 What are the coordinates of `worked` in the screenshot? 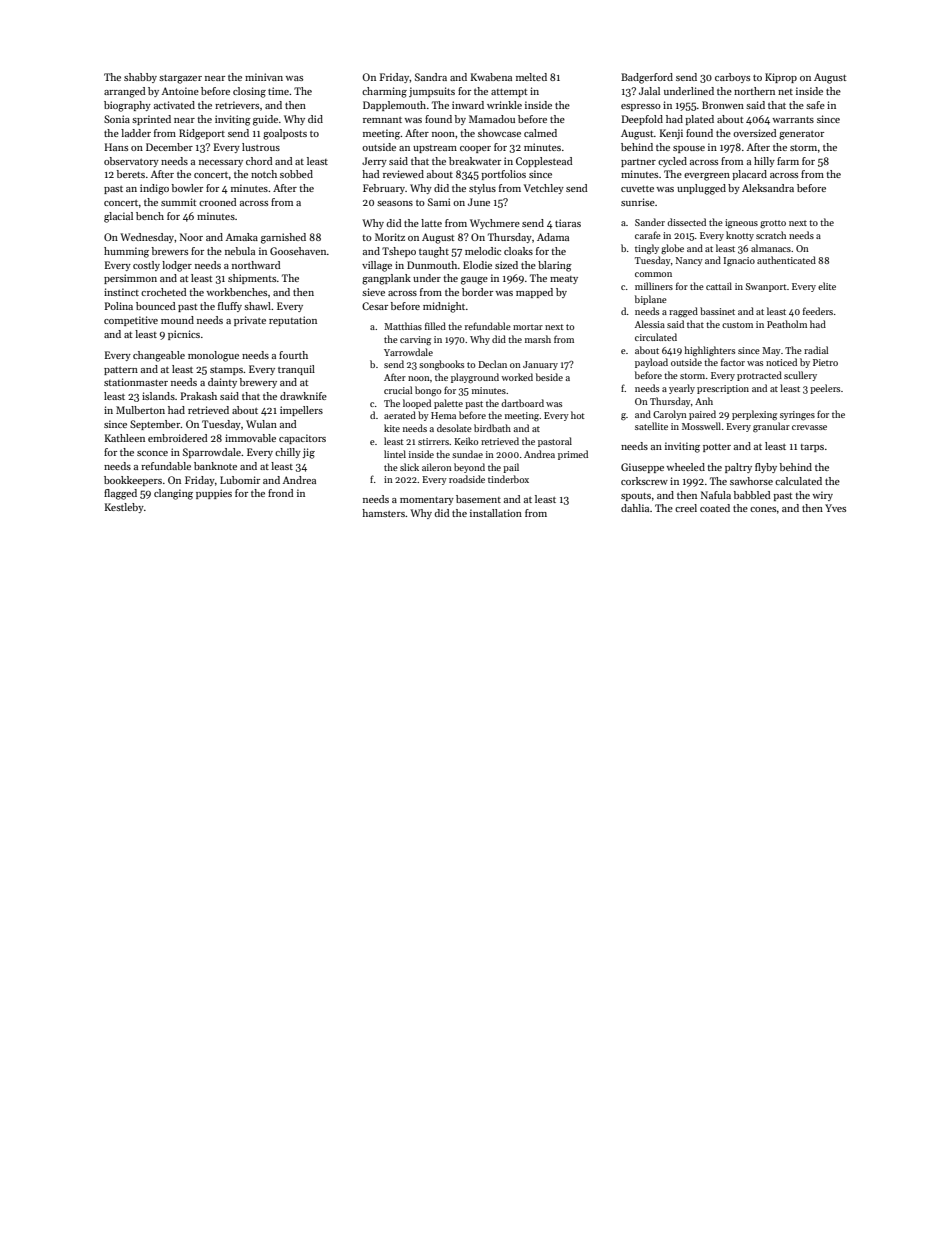 It's located at (517, 377).
